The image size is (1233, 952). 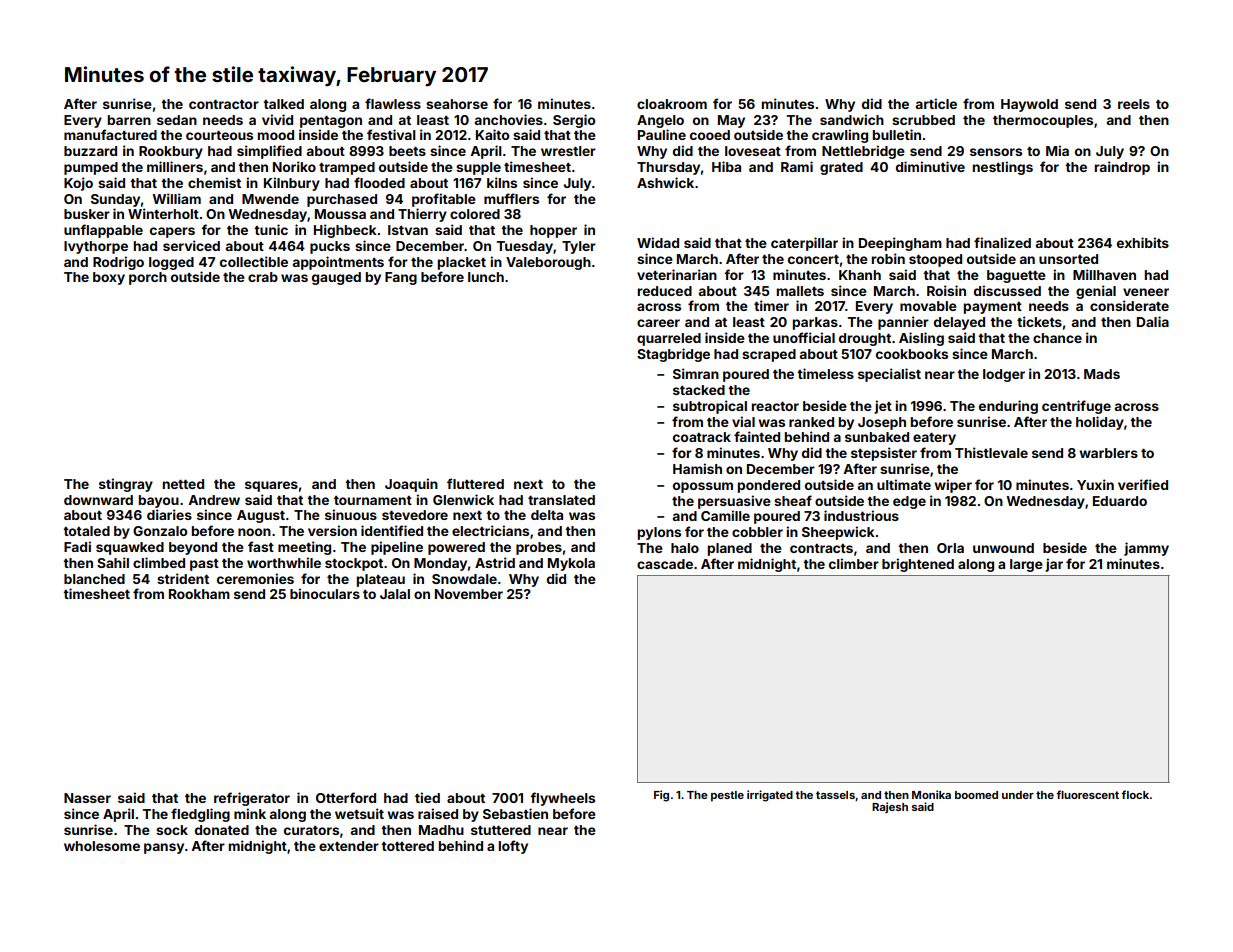 I want to click on donated, so click(x=222, y=830).
